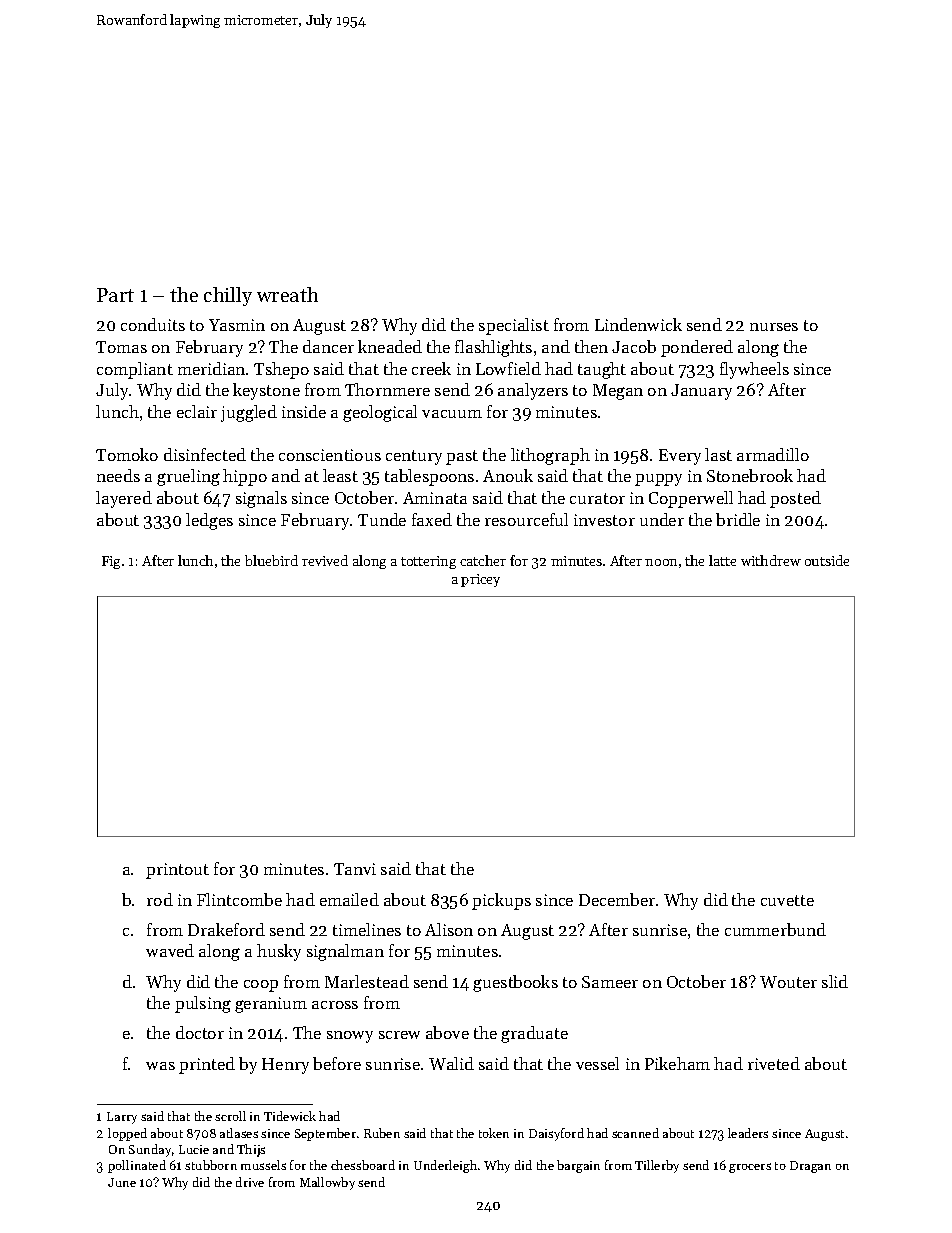 The height and width of the screenshot is (1233, 952). What do you see at coordinates (250, 1182) in the screenshot?
I see `drive` at bounding box center [250, 1182].
